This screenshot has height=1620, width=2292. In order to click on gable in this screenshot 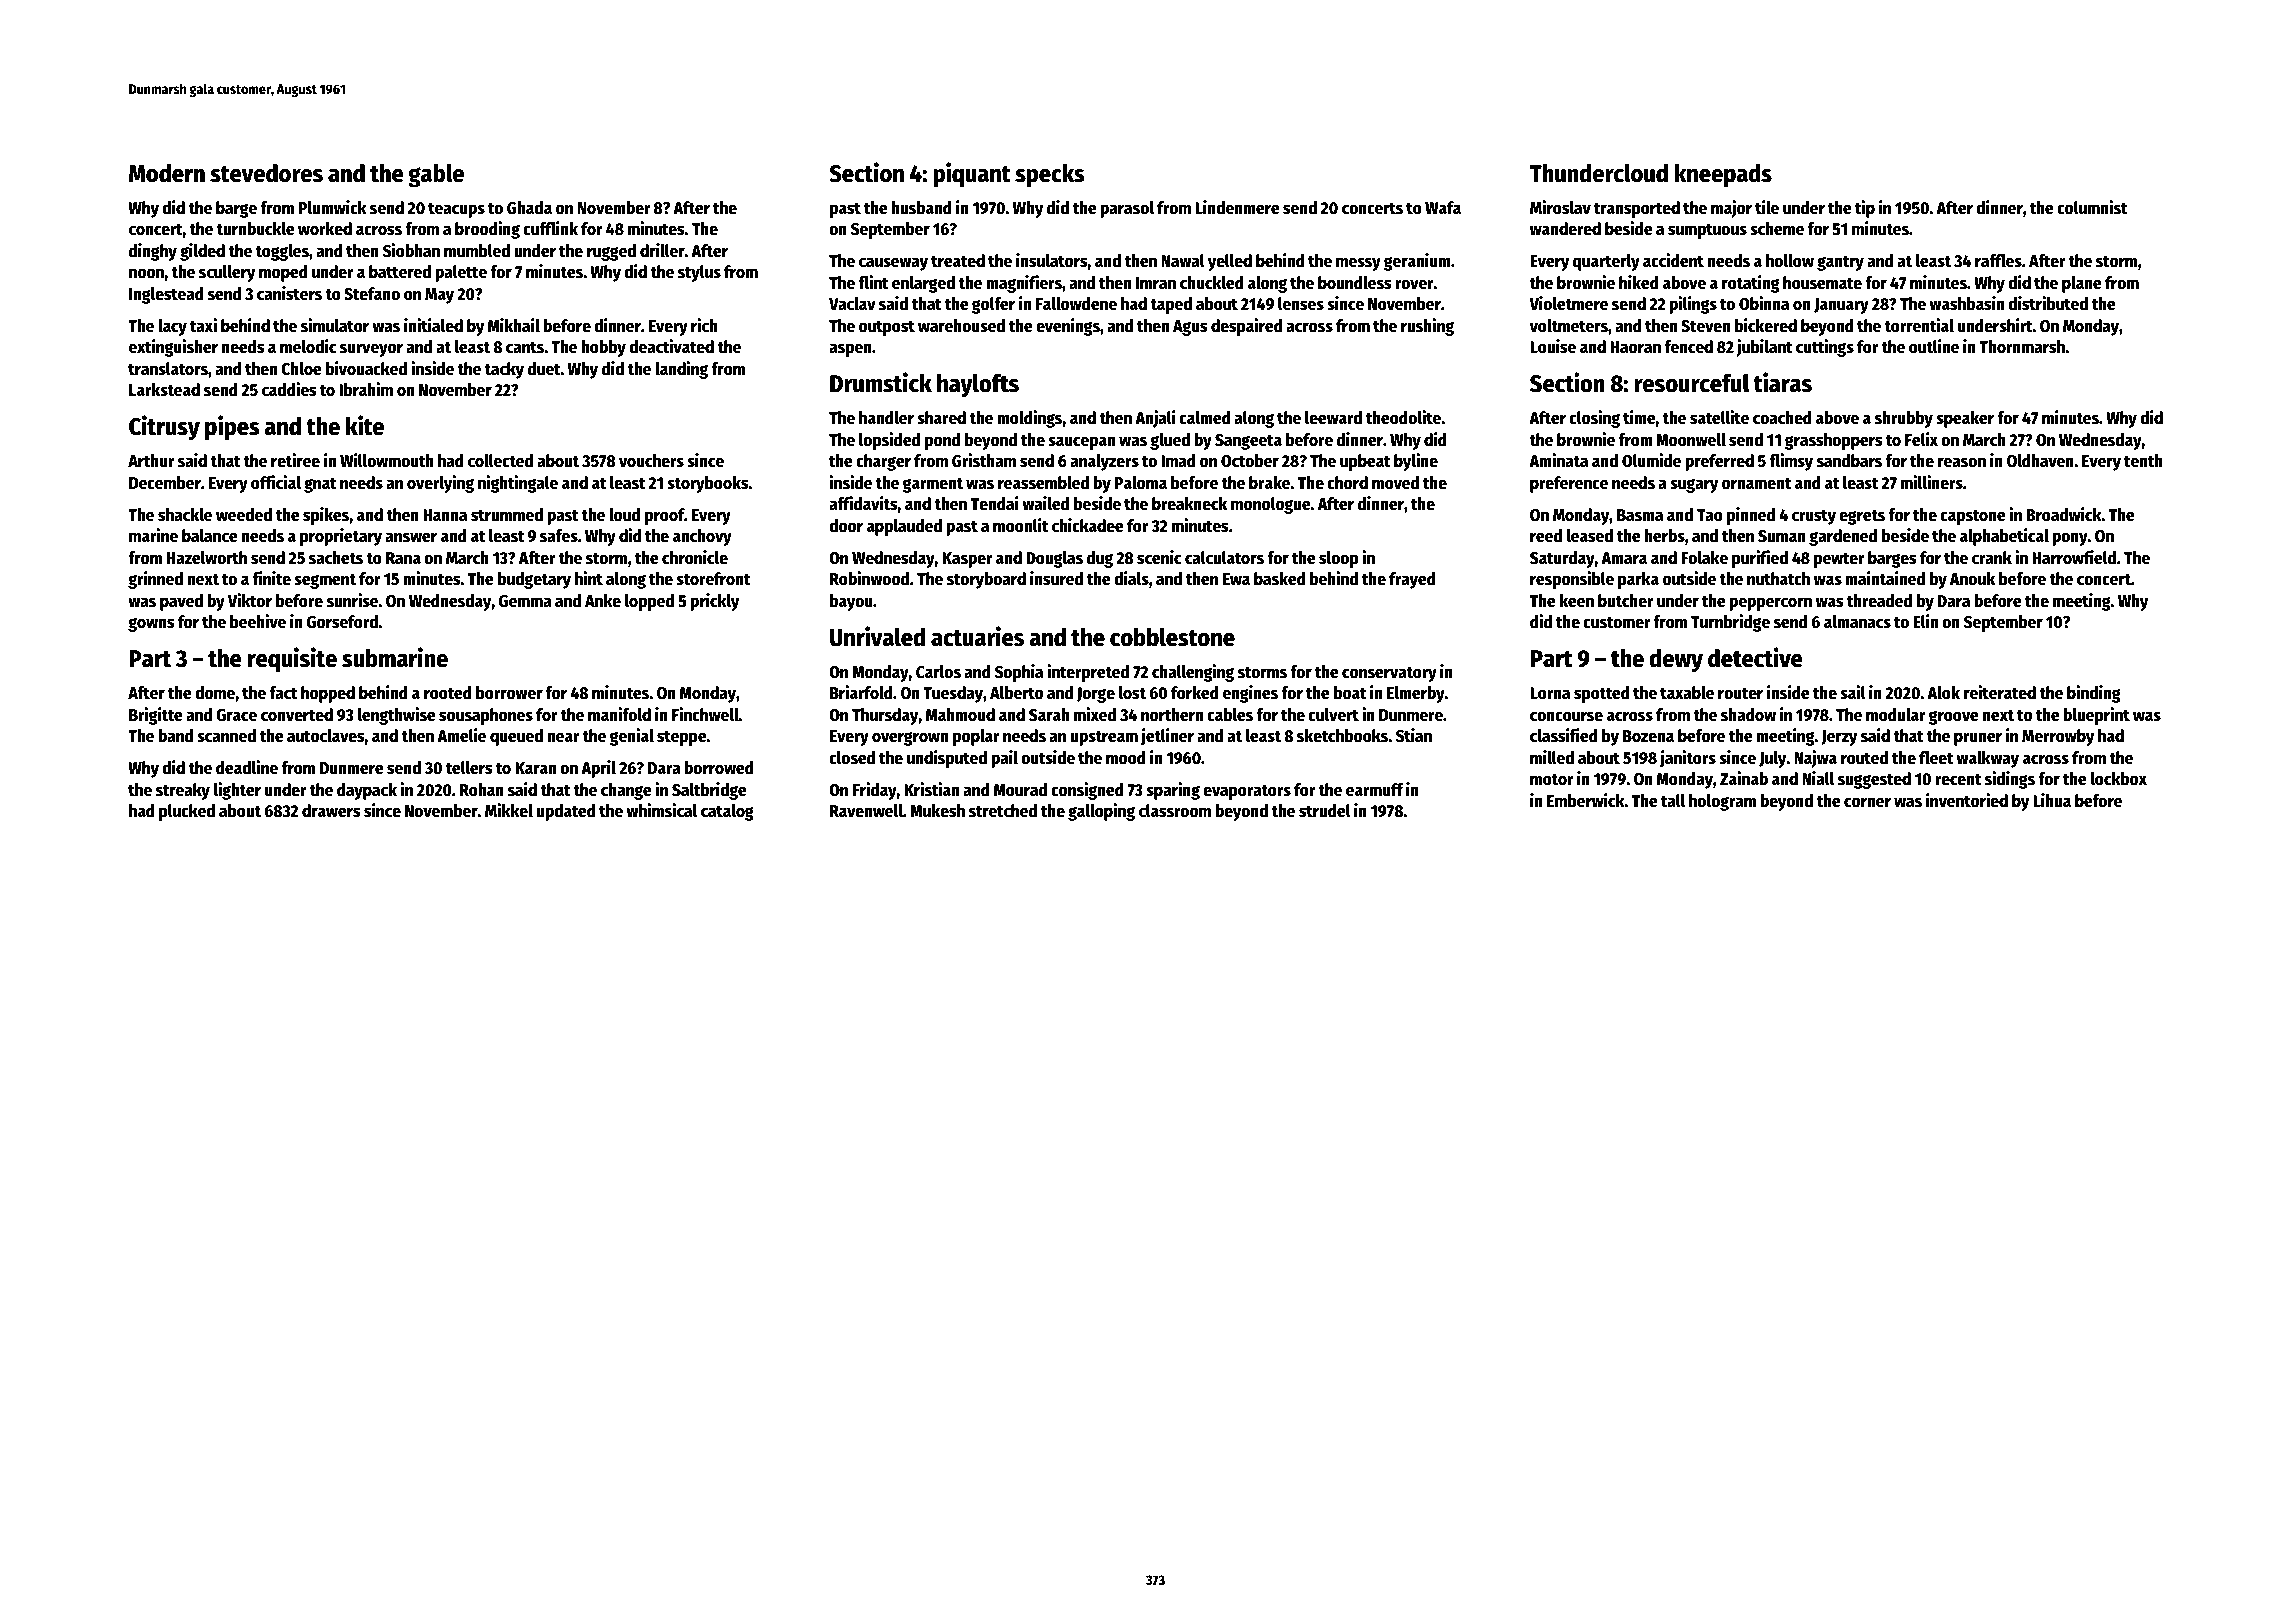, I will do `click(436, 176)`.
